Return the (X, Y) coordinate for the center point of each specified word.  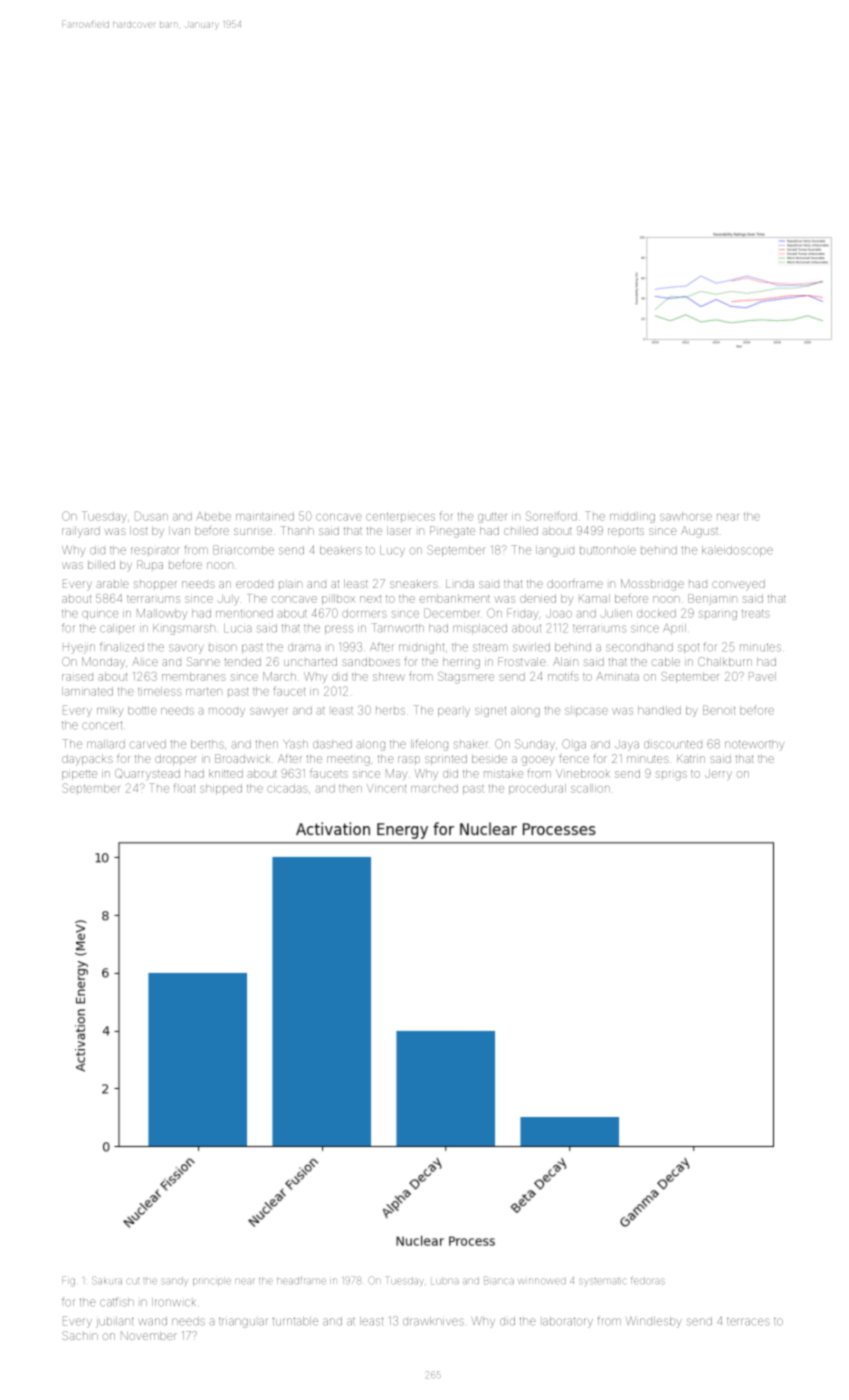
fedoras (648, 1280)
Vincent (386, 788)
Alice (145, 661)
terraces (748, 1322)
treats (756, 614)
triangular (243, 1323)
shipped (221, 789)
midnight (421, 648)
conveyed (738, 585)
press (339, 629)
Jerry (718, 774)
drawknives (433, 1321)
